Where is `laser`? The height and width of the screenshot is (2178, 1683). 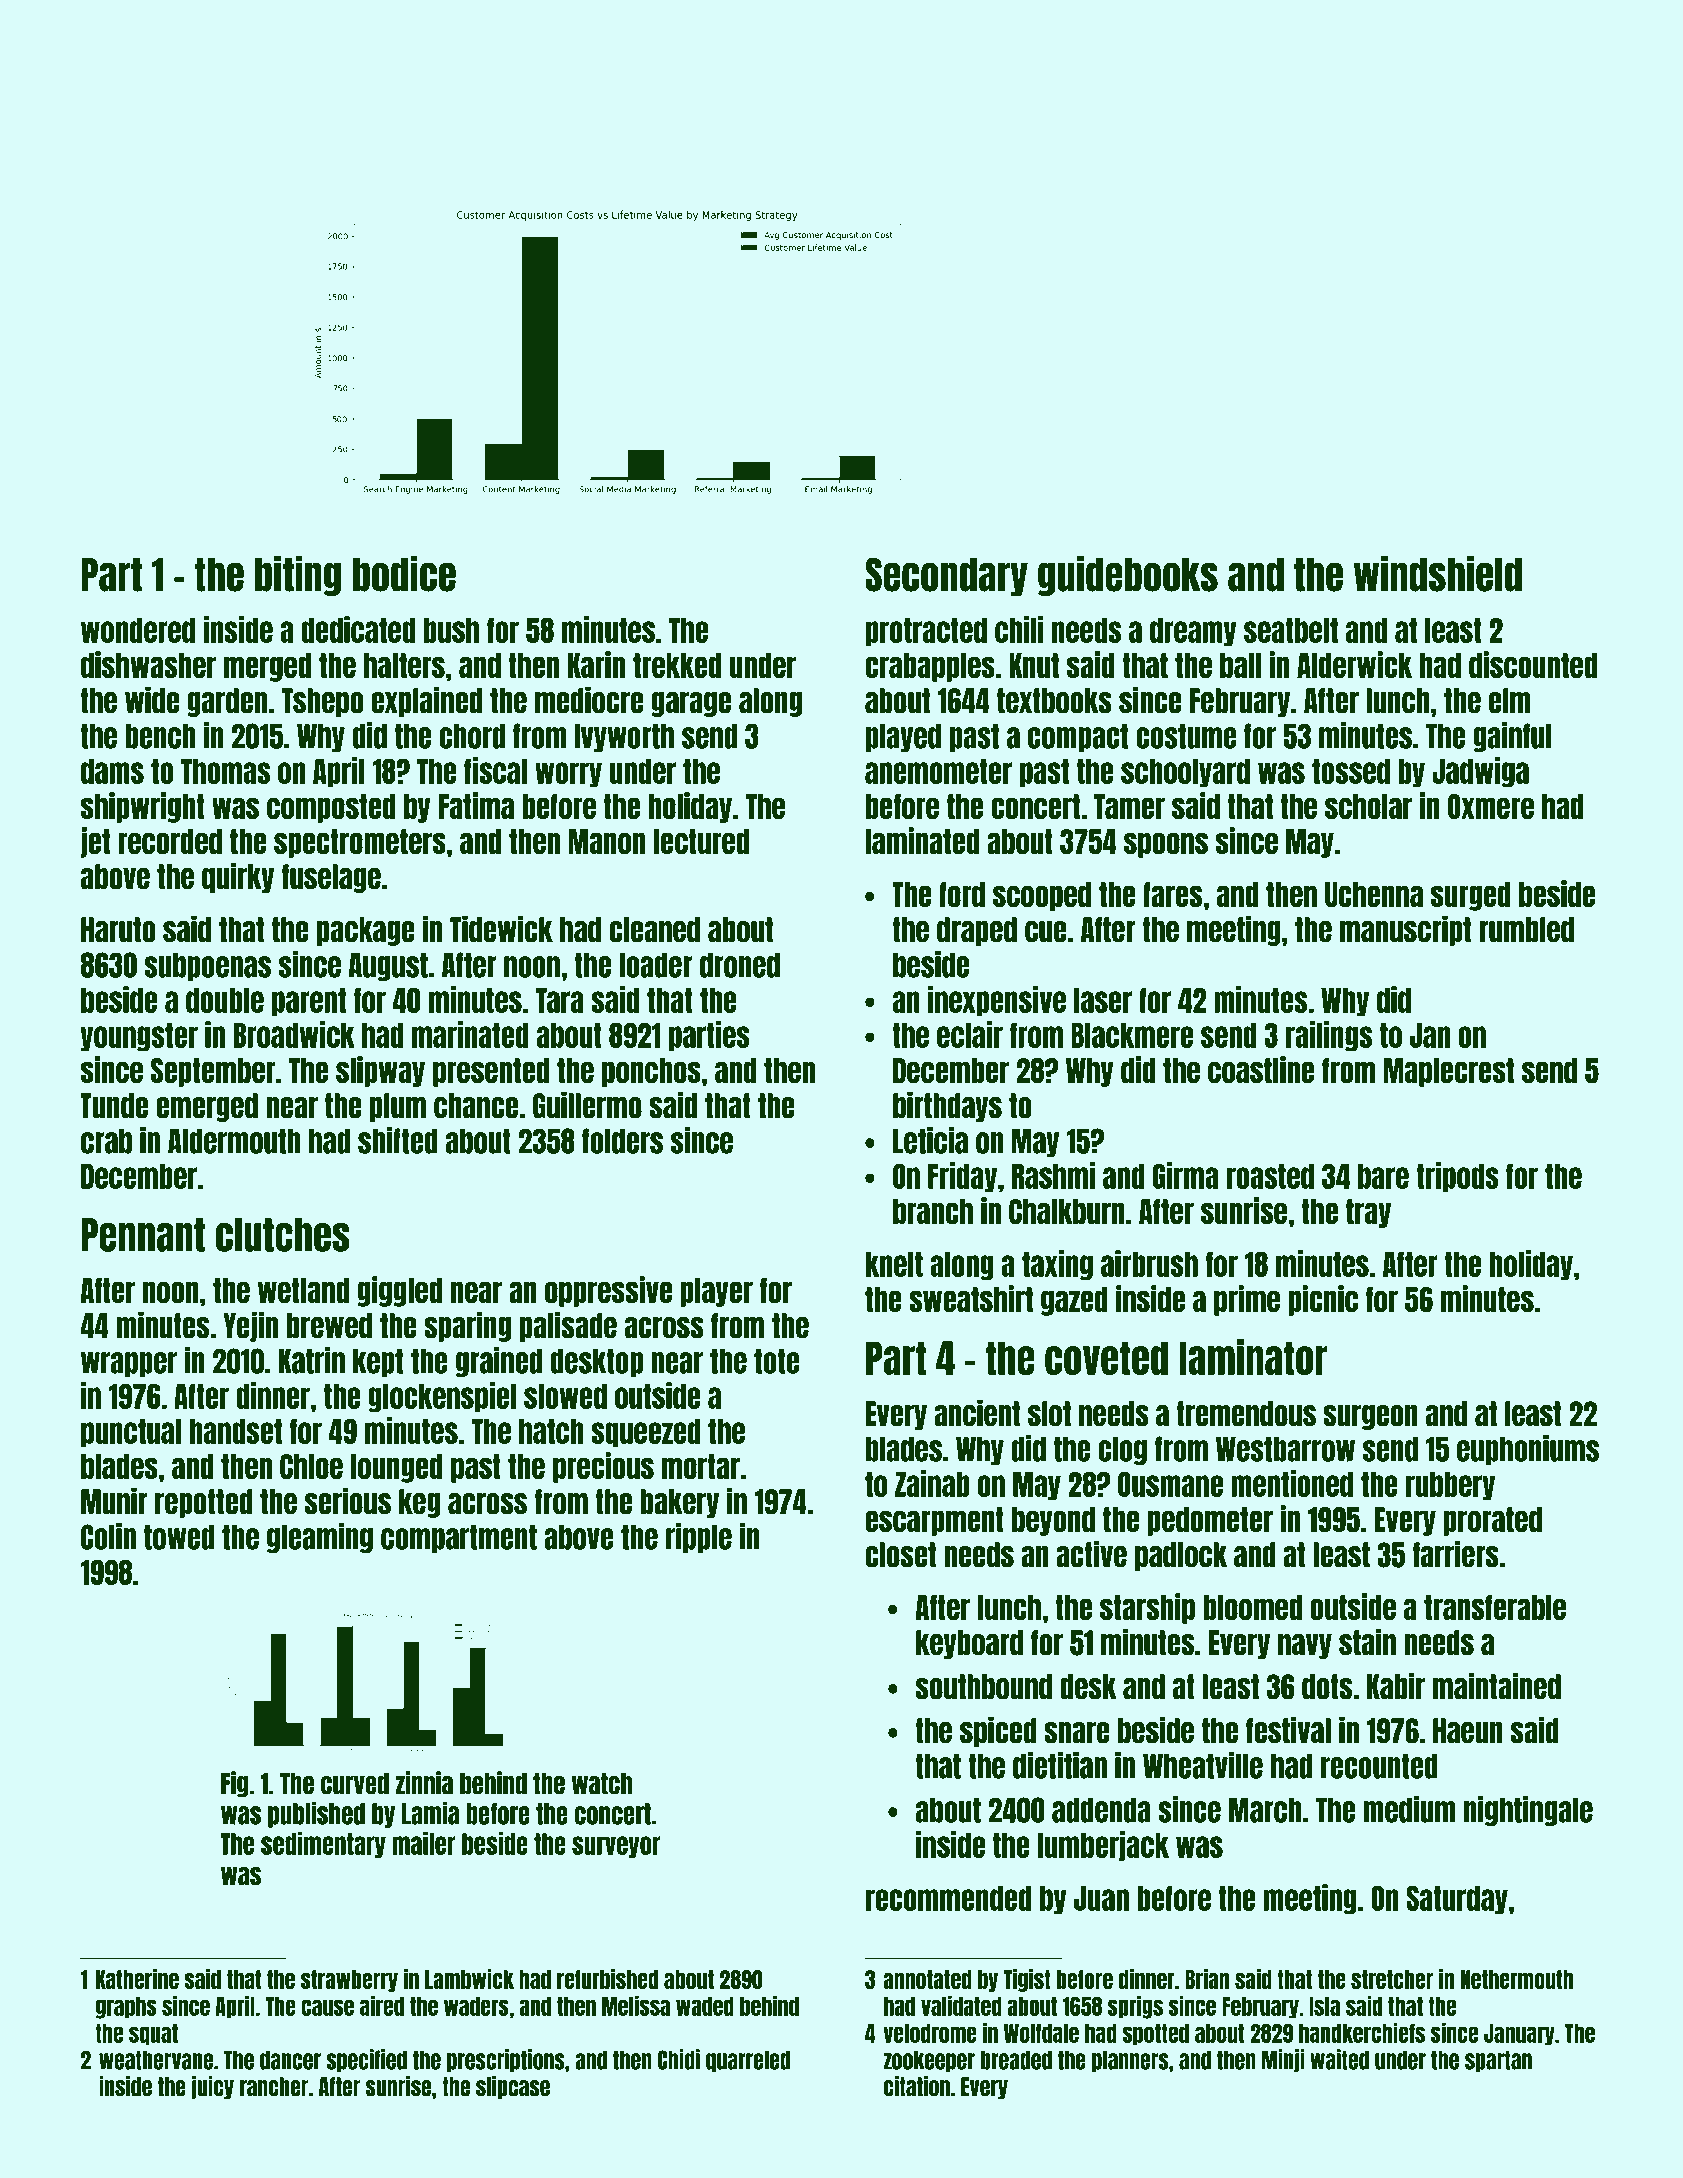 laser is located at coordinates (1103, 1000).
